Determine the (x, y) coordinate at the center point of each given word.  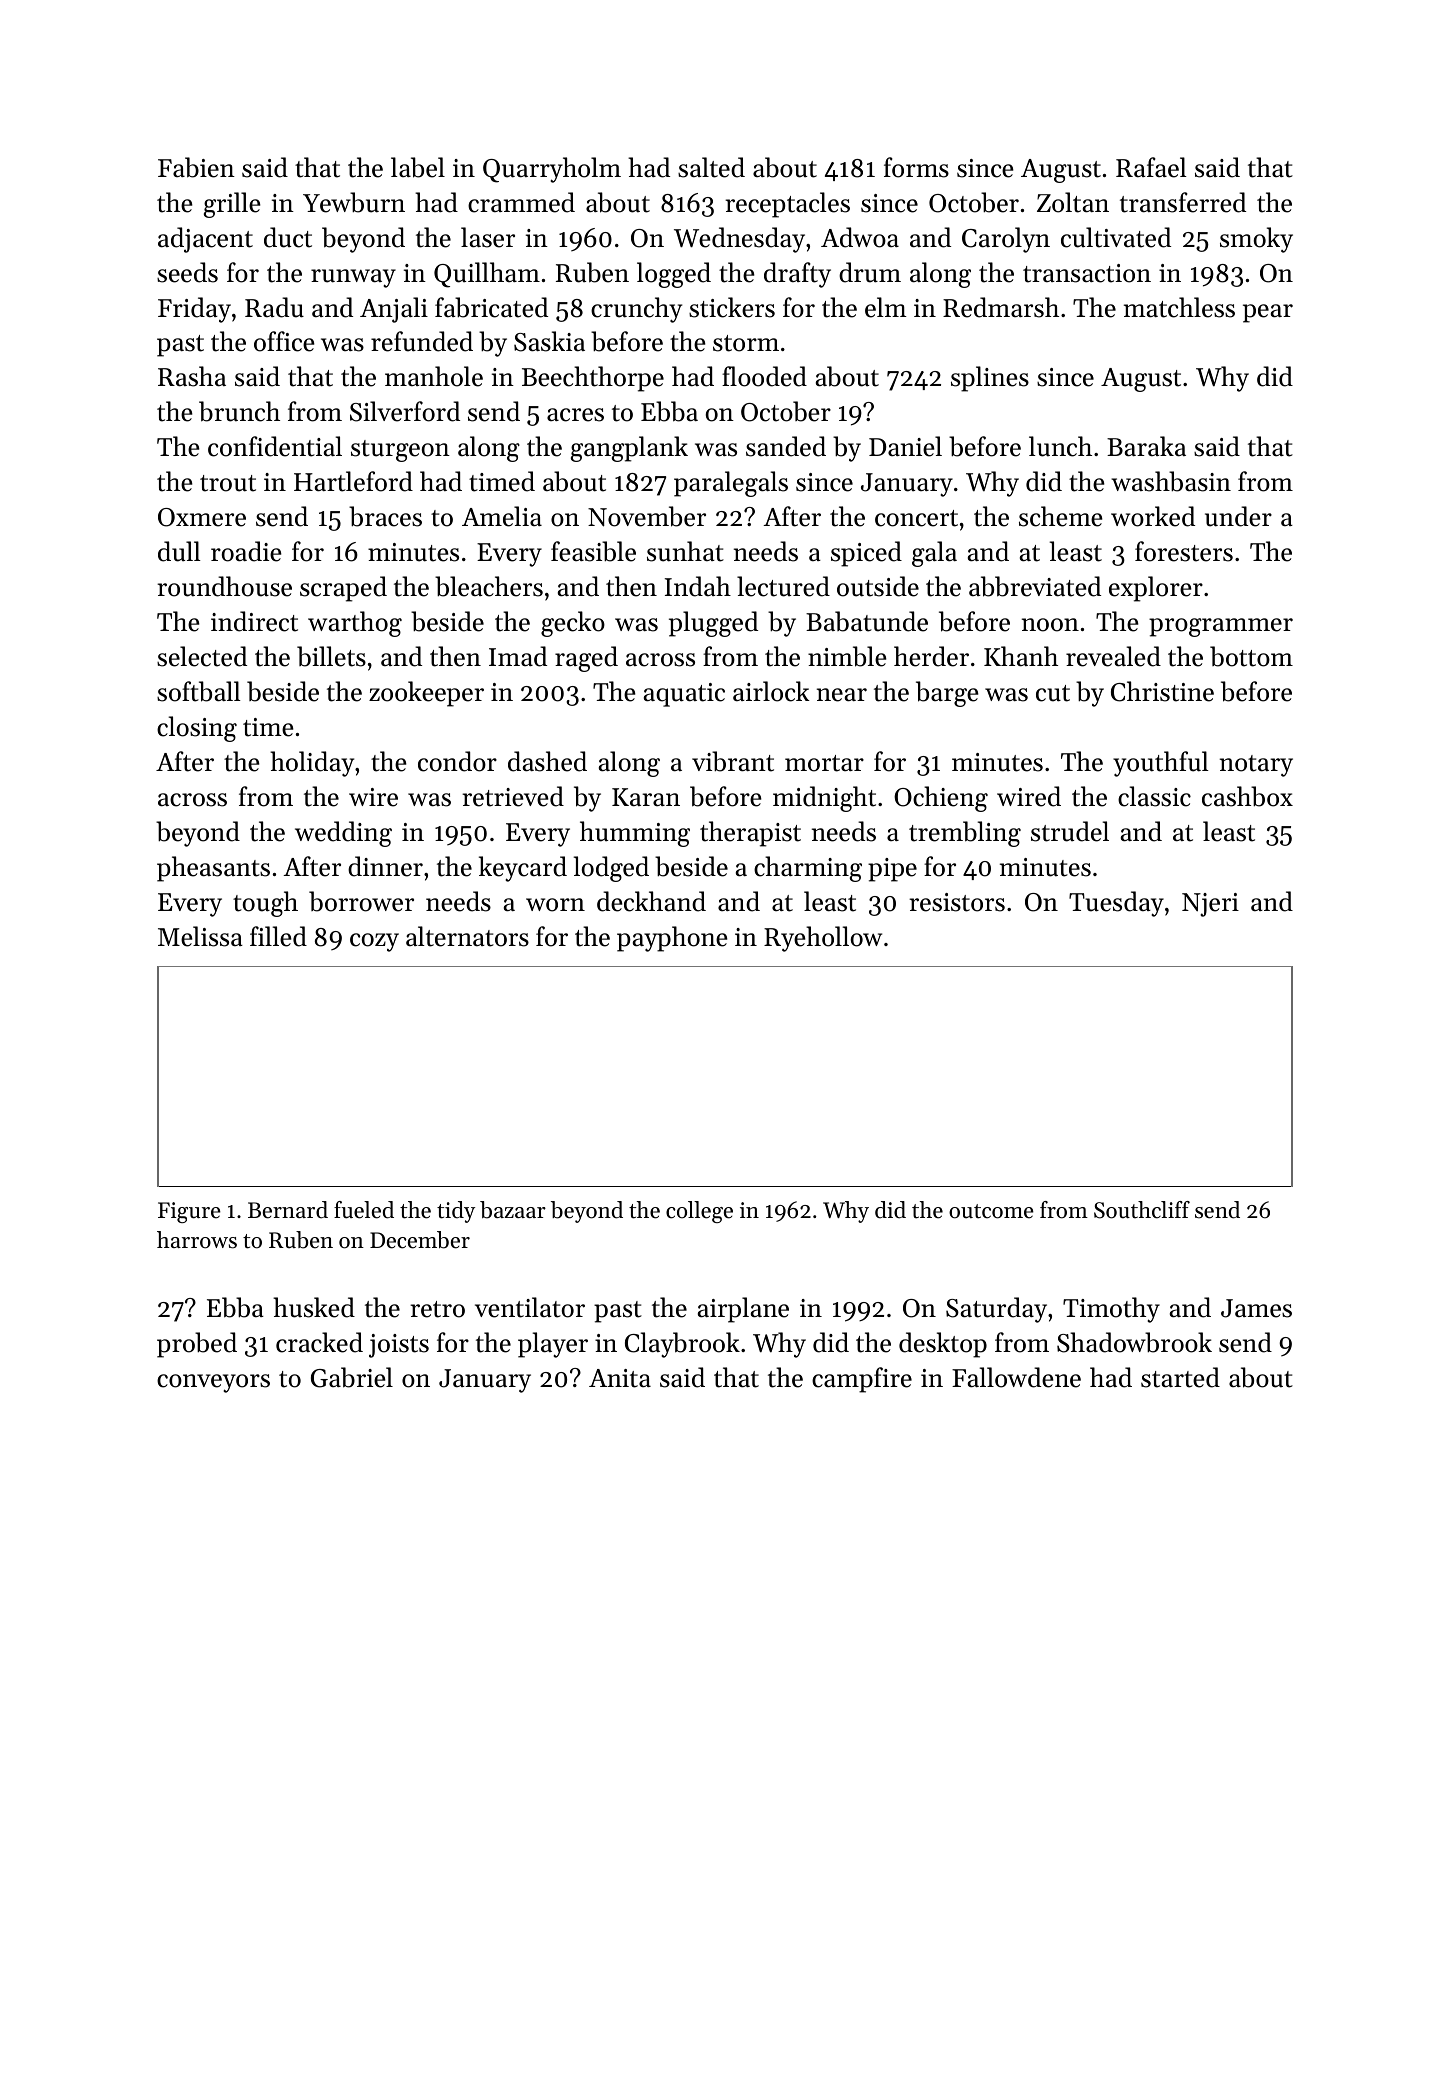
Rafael (1151, 167)
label (418, 167)
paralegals (731, 484)
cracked (319, 1342)
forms (916, 167)
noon (1050, 625)
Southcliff (1142, 1210)
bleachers (489, 586)
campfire (862, 1380)
